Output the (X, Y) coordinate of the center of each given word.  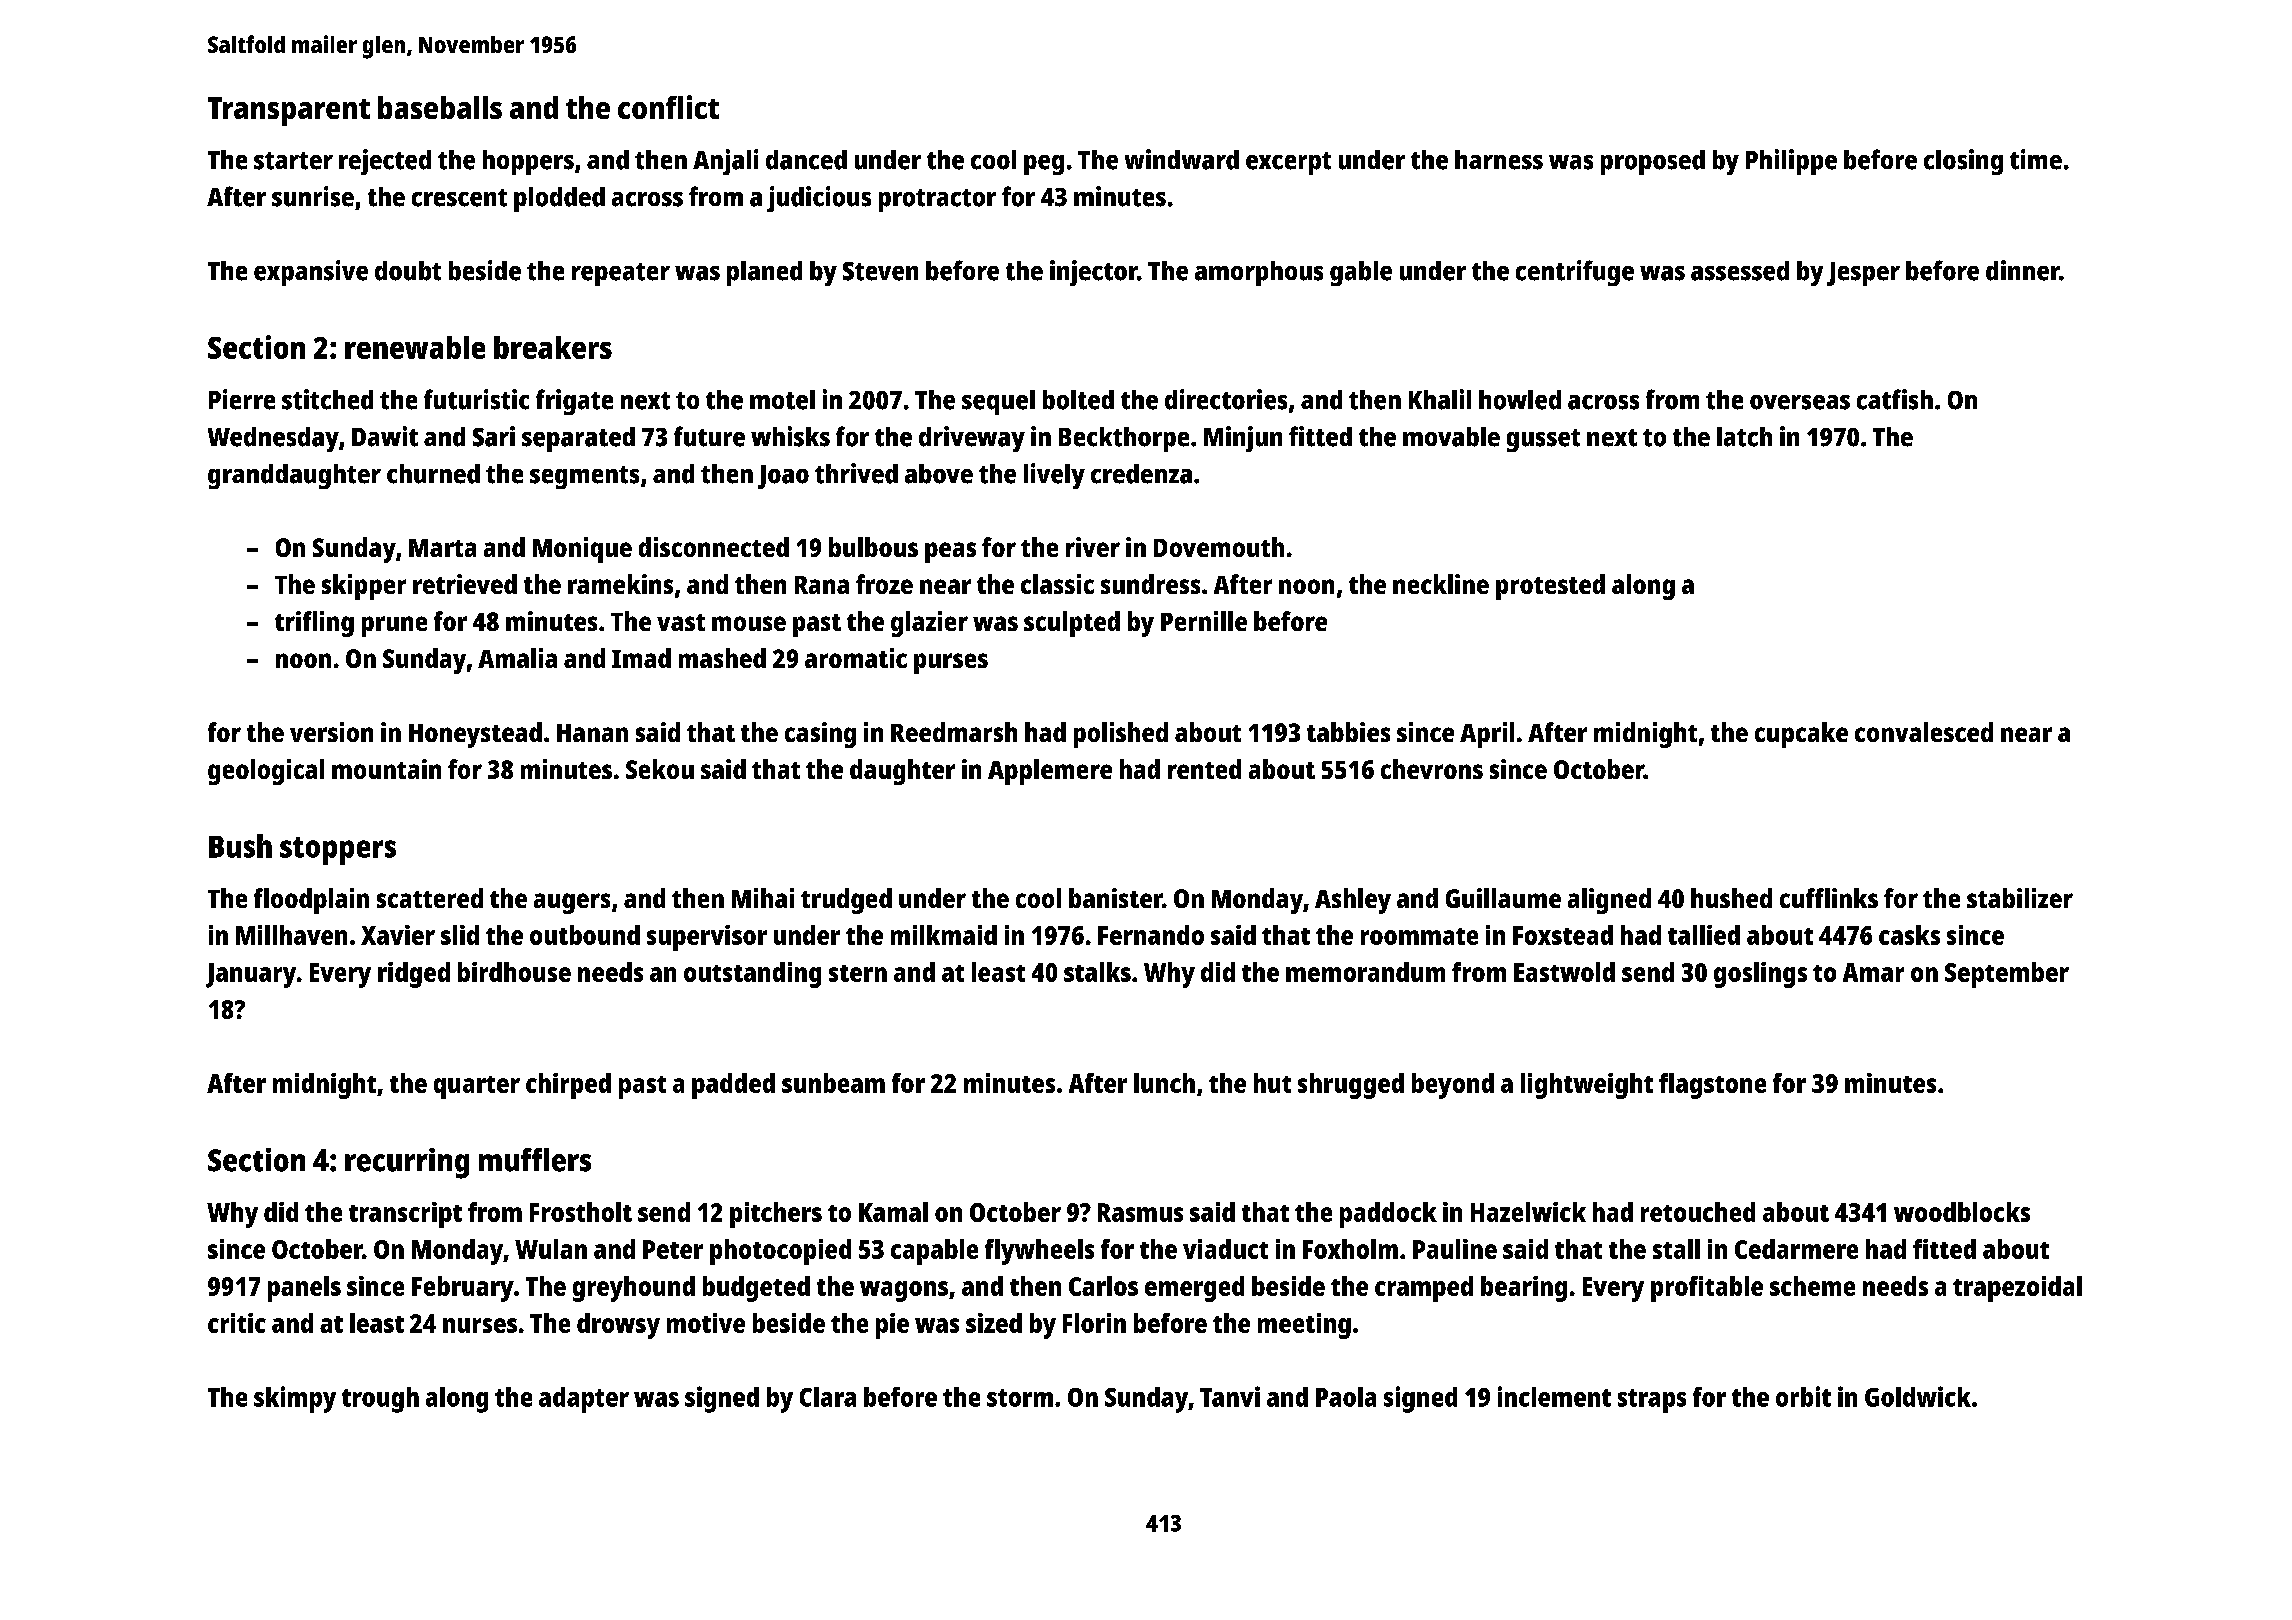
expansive (311, 273)
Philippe (1791, 162)
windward (1182, 159)
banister (1115, 898)
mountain (386, 769)
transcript (405, 1215)
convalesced (1924, 732)
